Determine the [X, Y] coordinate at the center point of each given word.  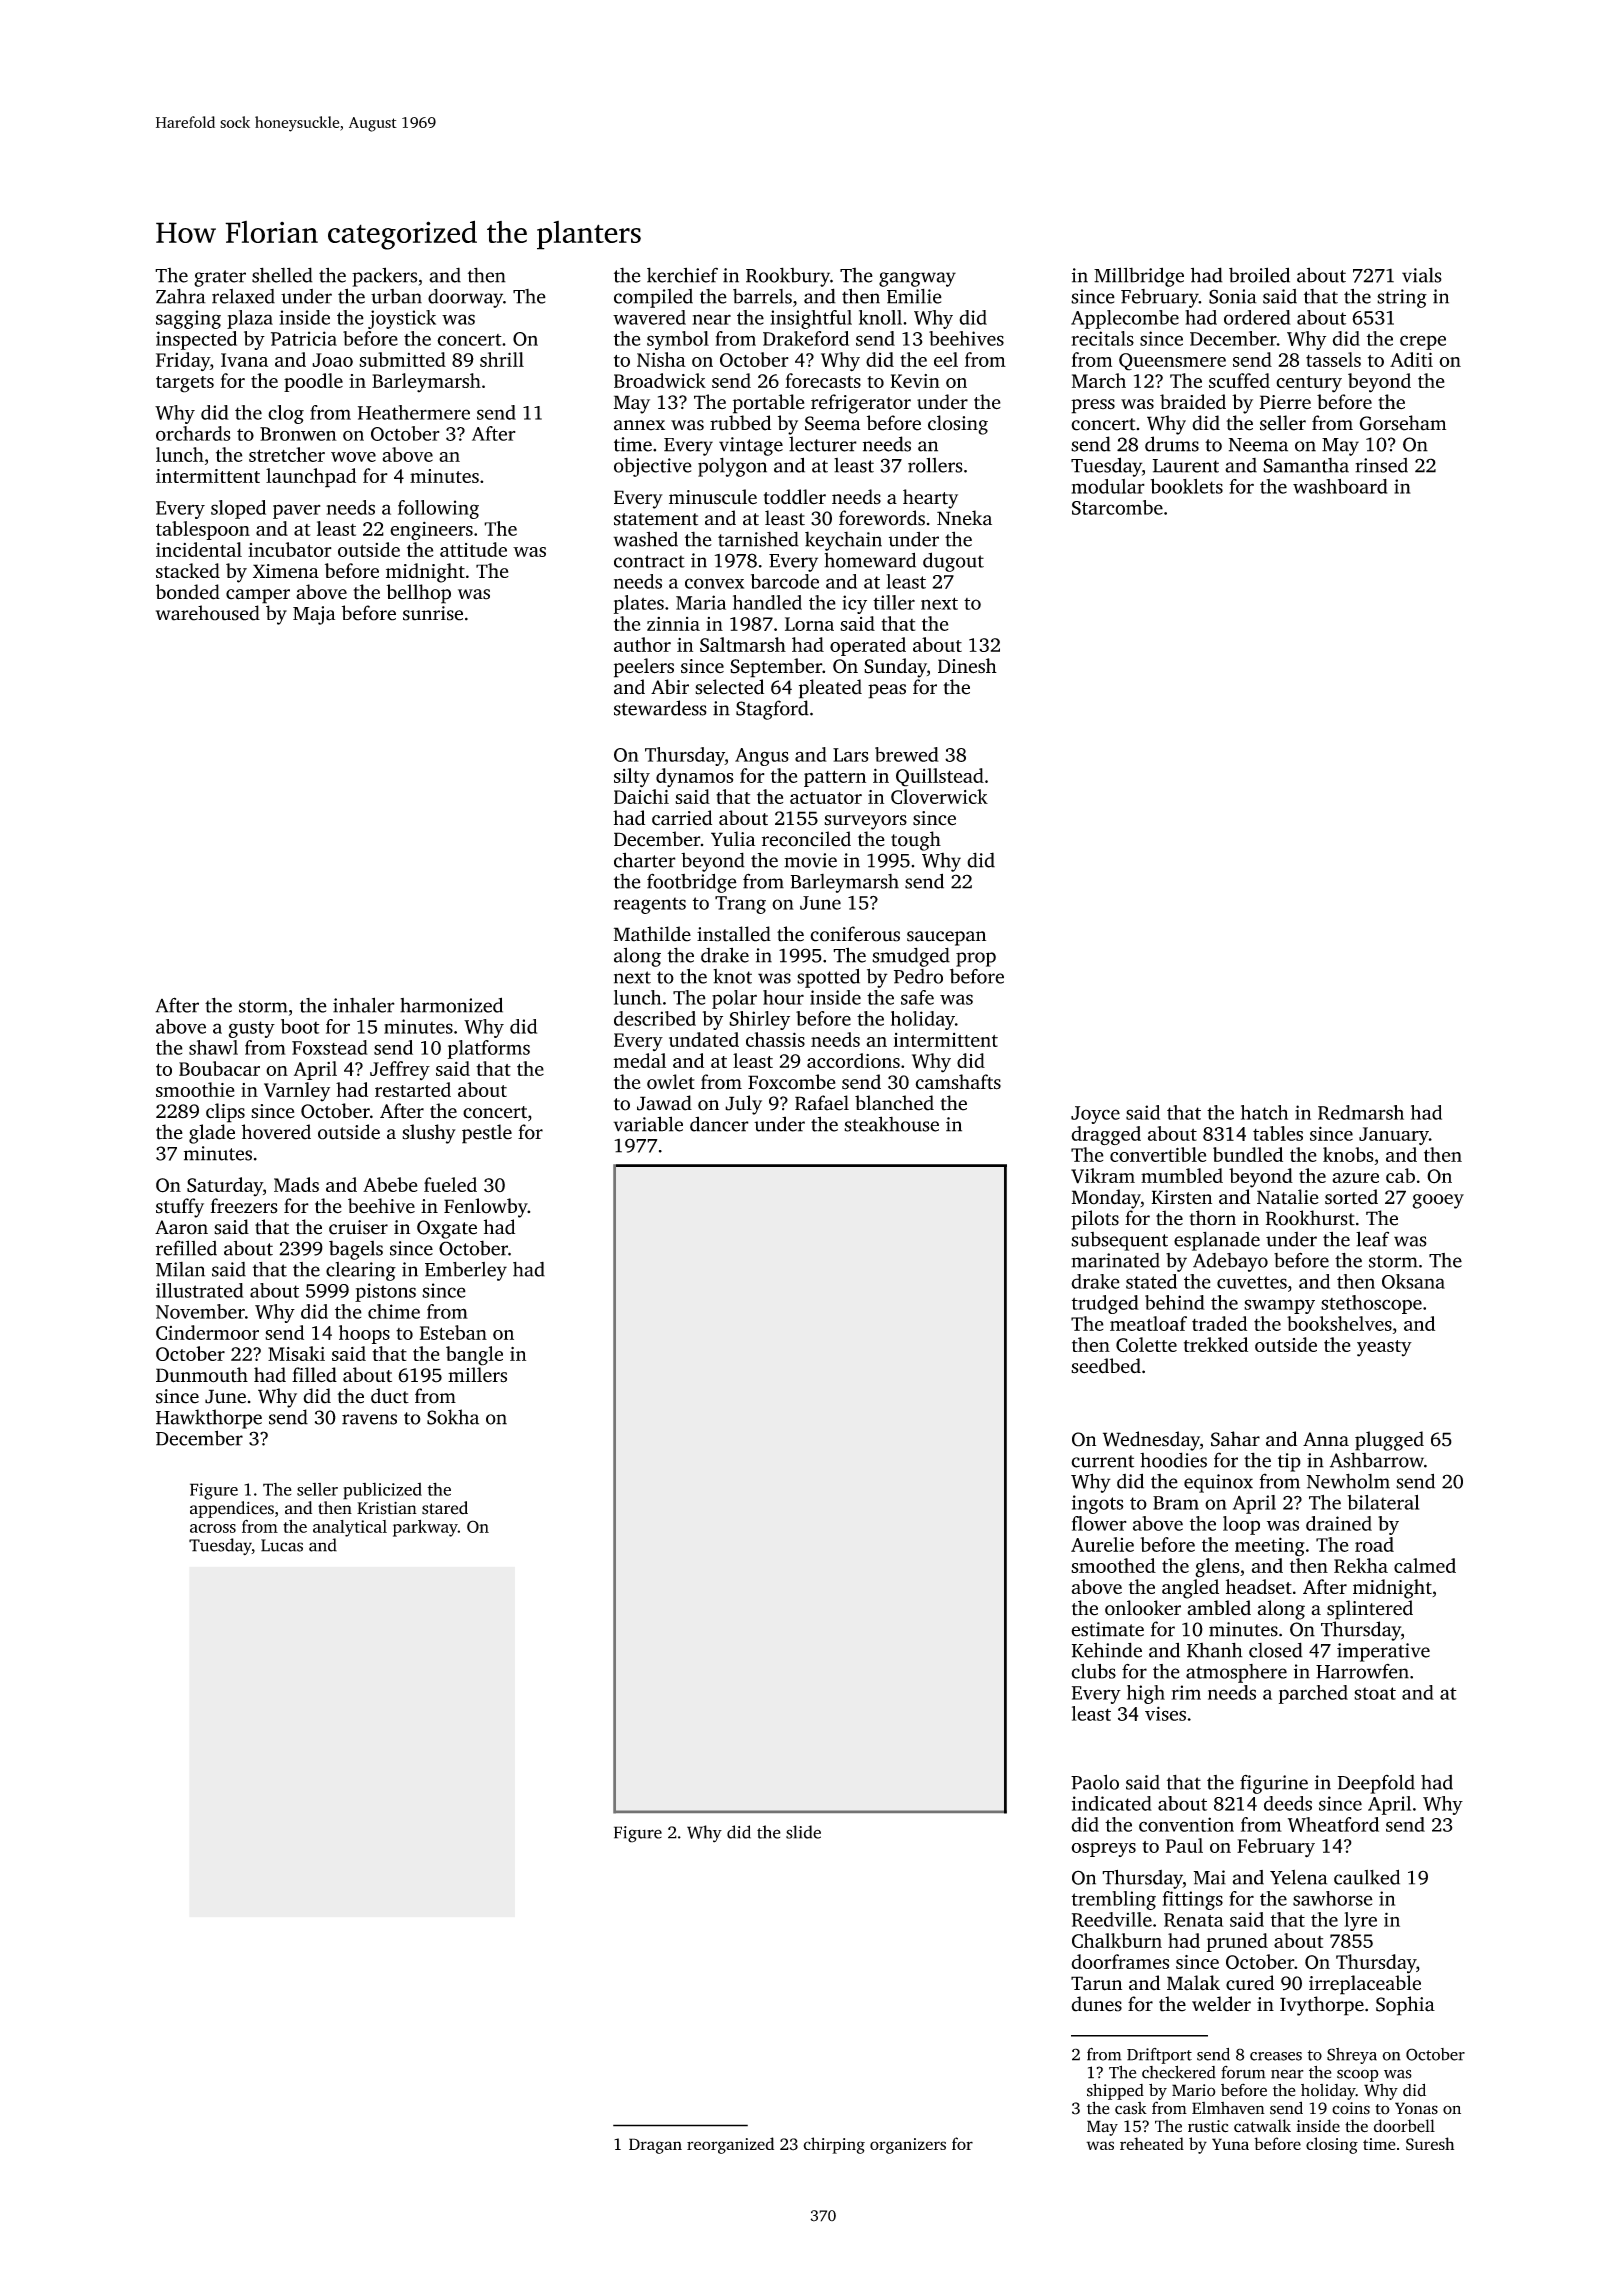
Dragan [655, 2146]
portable [769, 404]
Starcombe [1117, 507]
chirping [834, 2145]
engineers [431, 531]
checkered [1179, 2072]
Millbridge [1139, 277]
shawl [213, 1047]
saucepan [946, 938]
